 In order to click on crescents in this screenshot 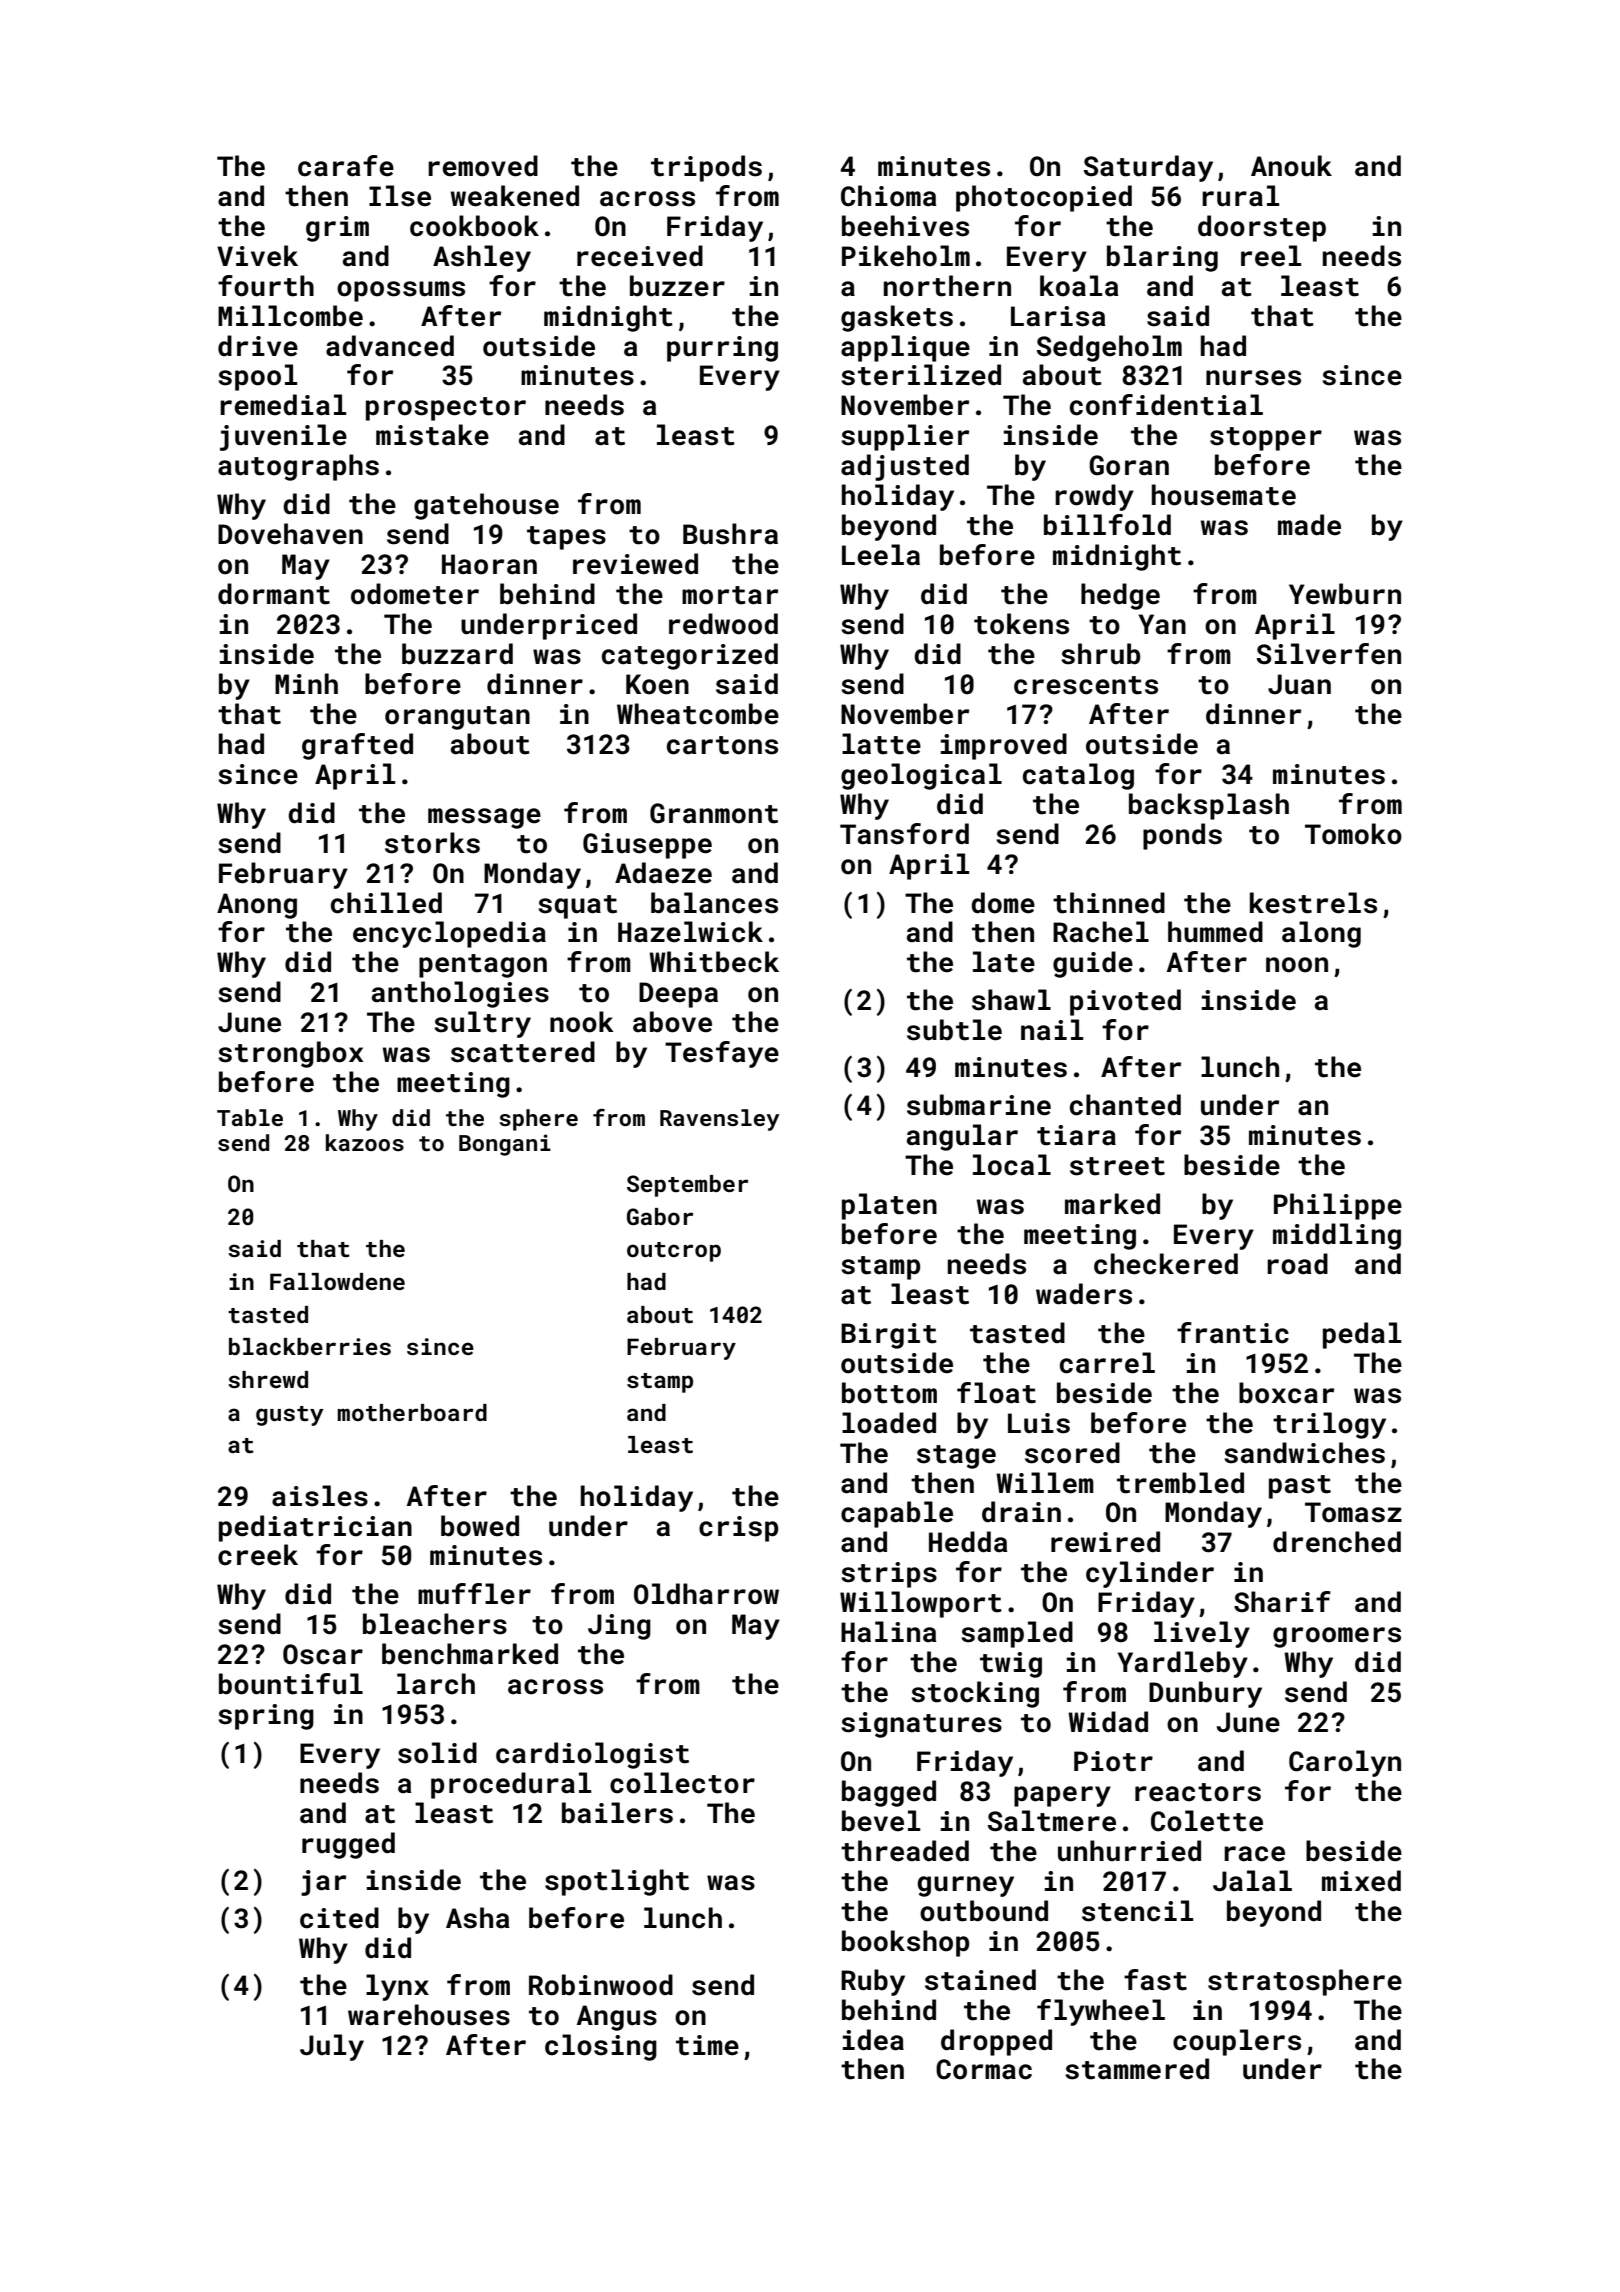, I will do `click(1086, 685)`.
